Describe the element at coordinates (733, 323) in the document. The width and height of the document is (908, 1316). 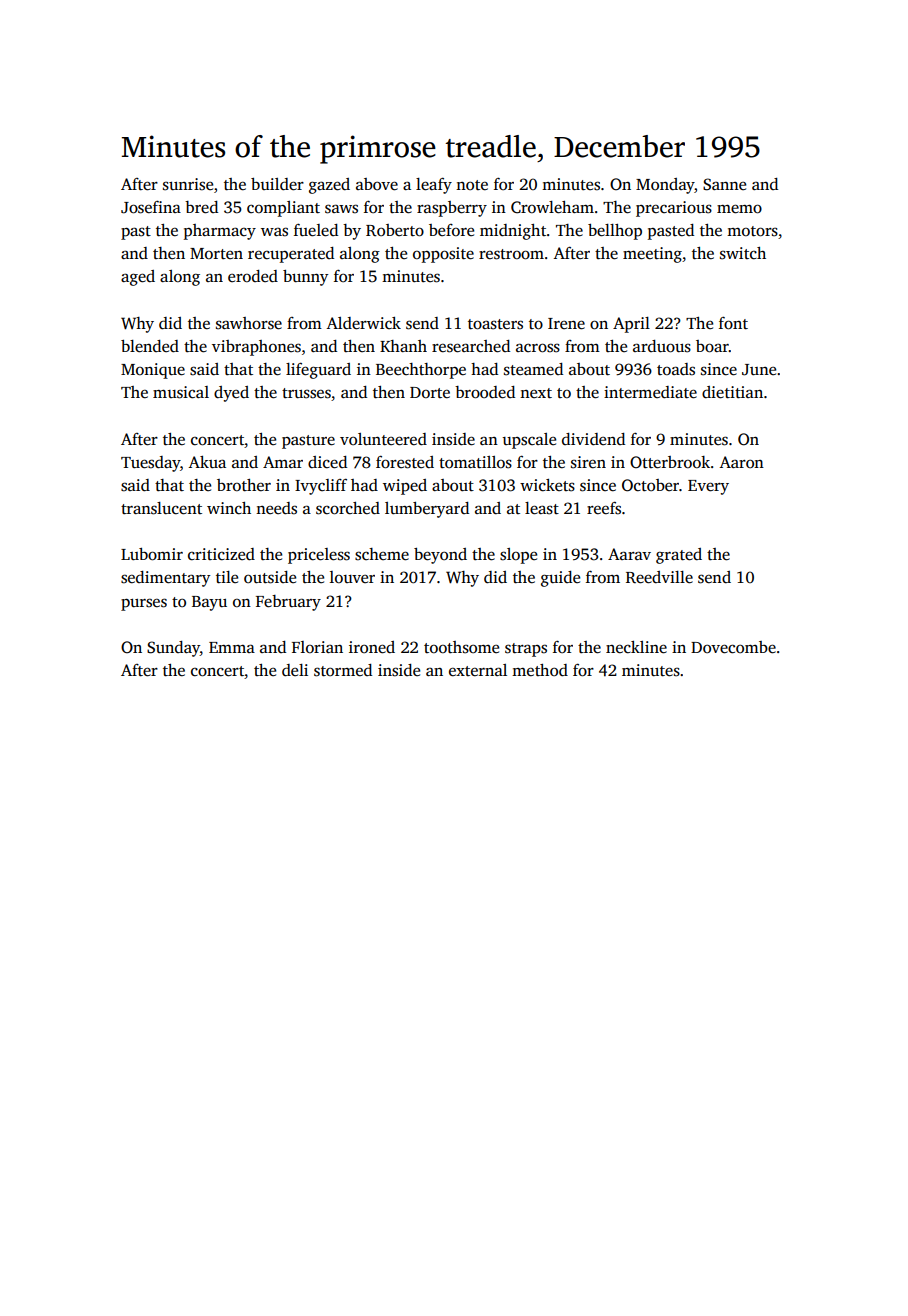
I see `font` at that location.
